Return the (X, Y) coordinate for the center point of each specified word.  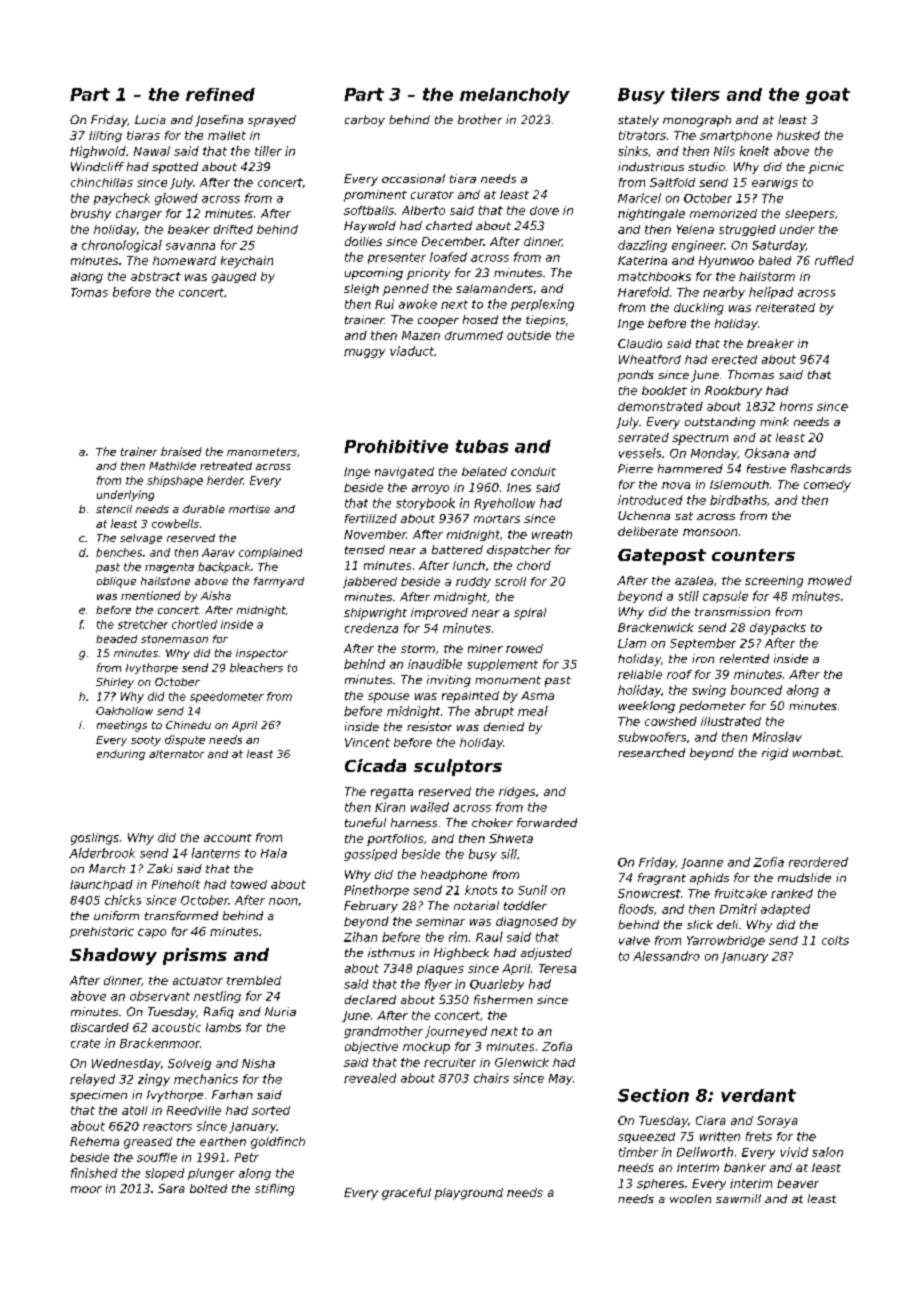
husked (798, 135)
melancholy (515, 96)
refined (220, 94)
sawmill (738, 1198)
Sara (171, 1188)
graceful (406, 1194)
